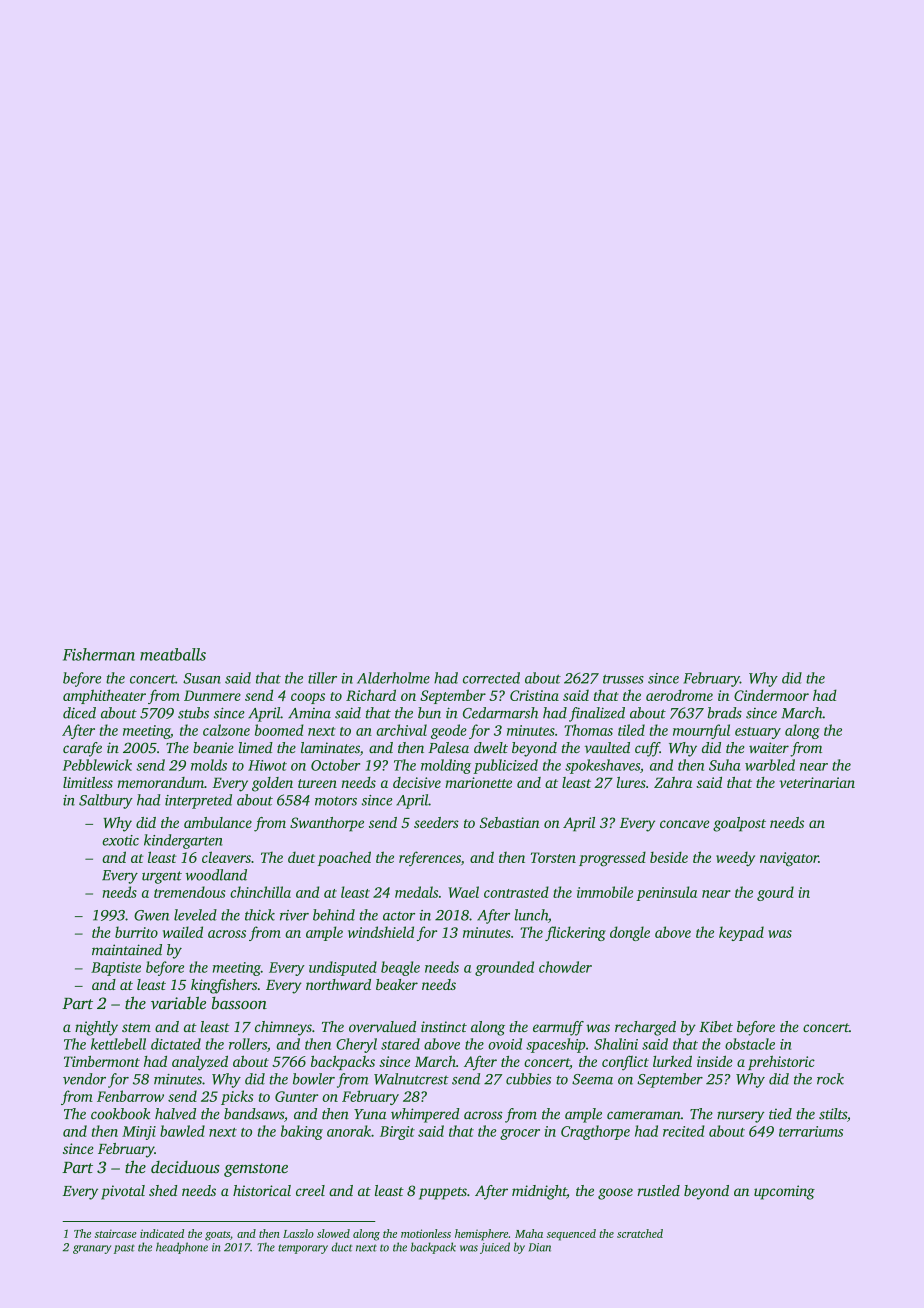 Image resolution: width=924 pixels, height=1308 pixels. I want to click on duct, so click(341, 1247).
